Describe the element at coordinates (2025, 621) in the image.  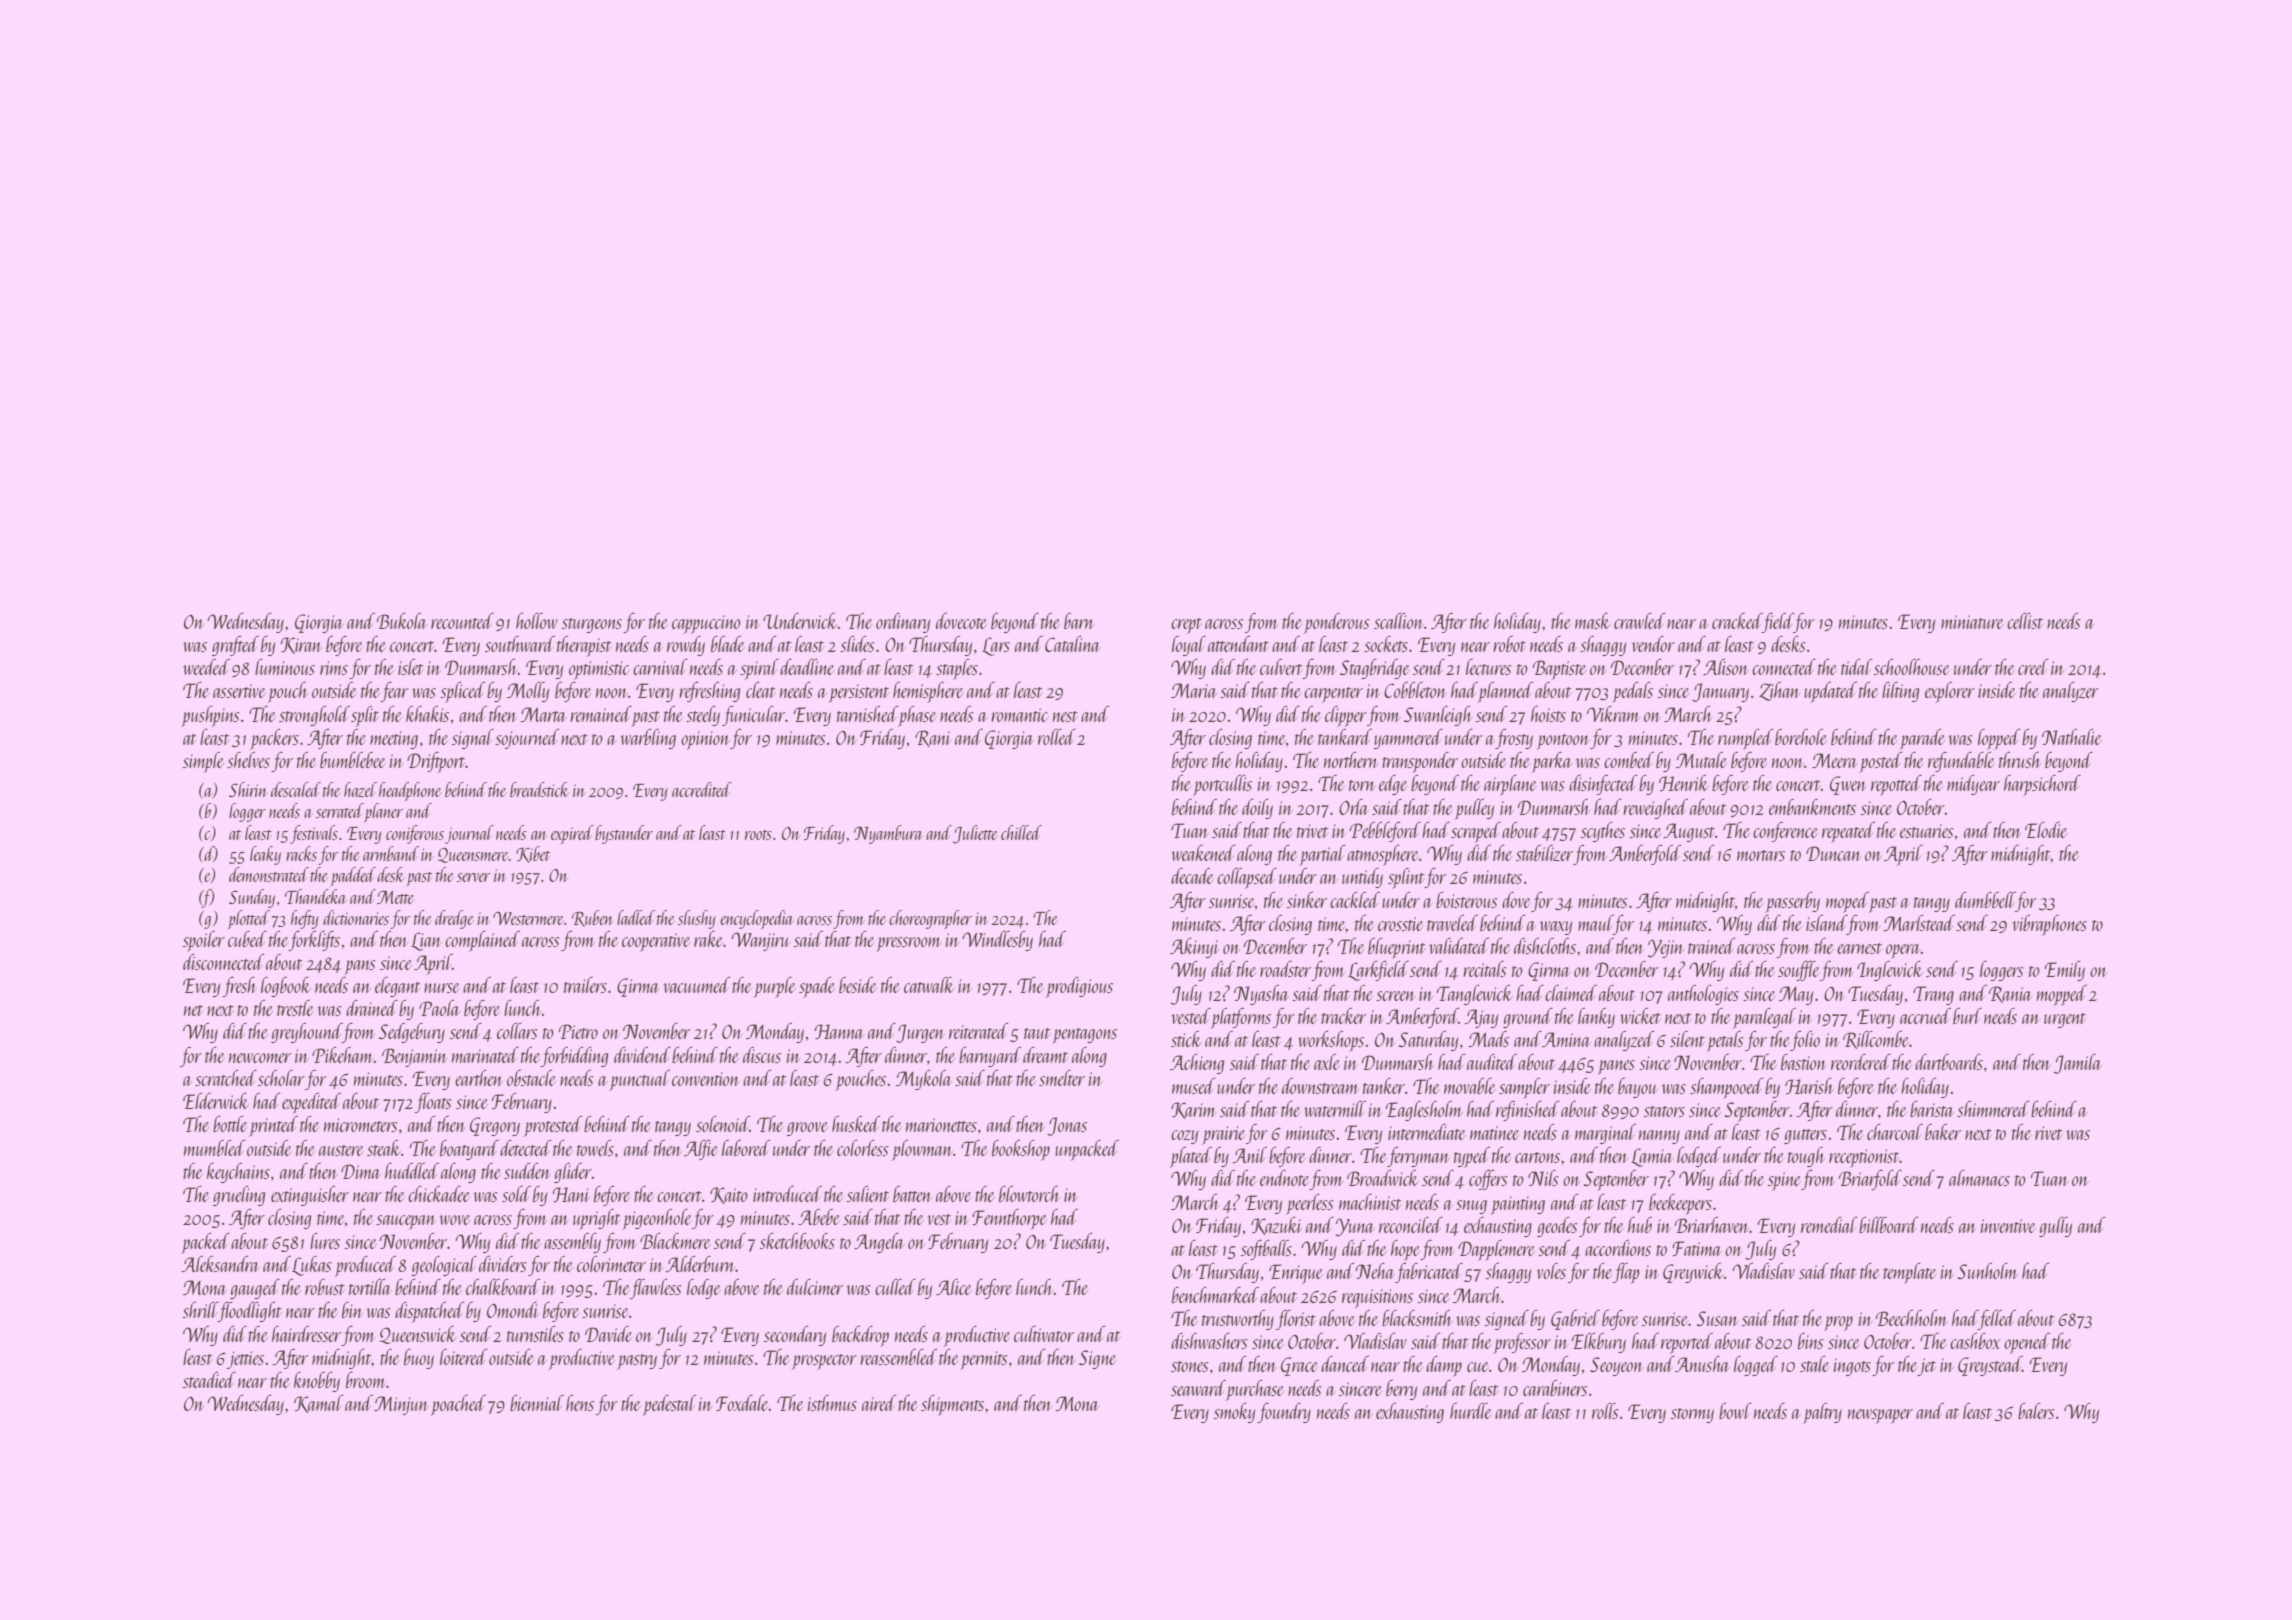
I see `cellist` at that location.
